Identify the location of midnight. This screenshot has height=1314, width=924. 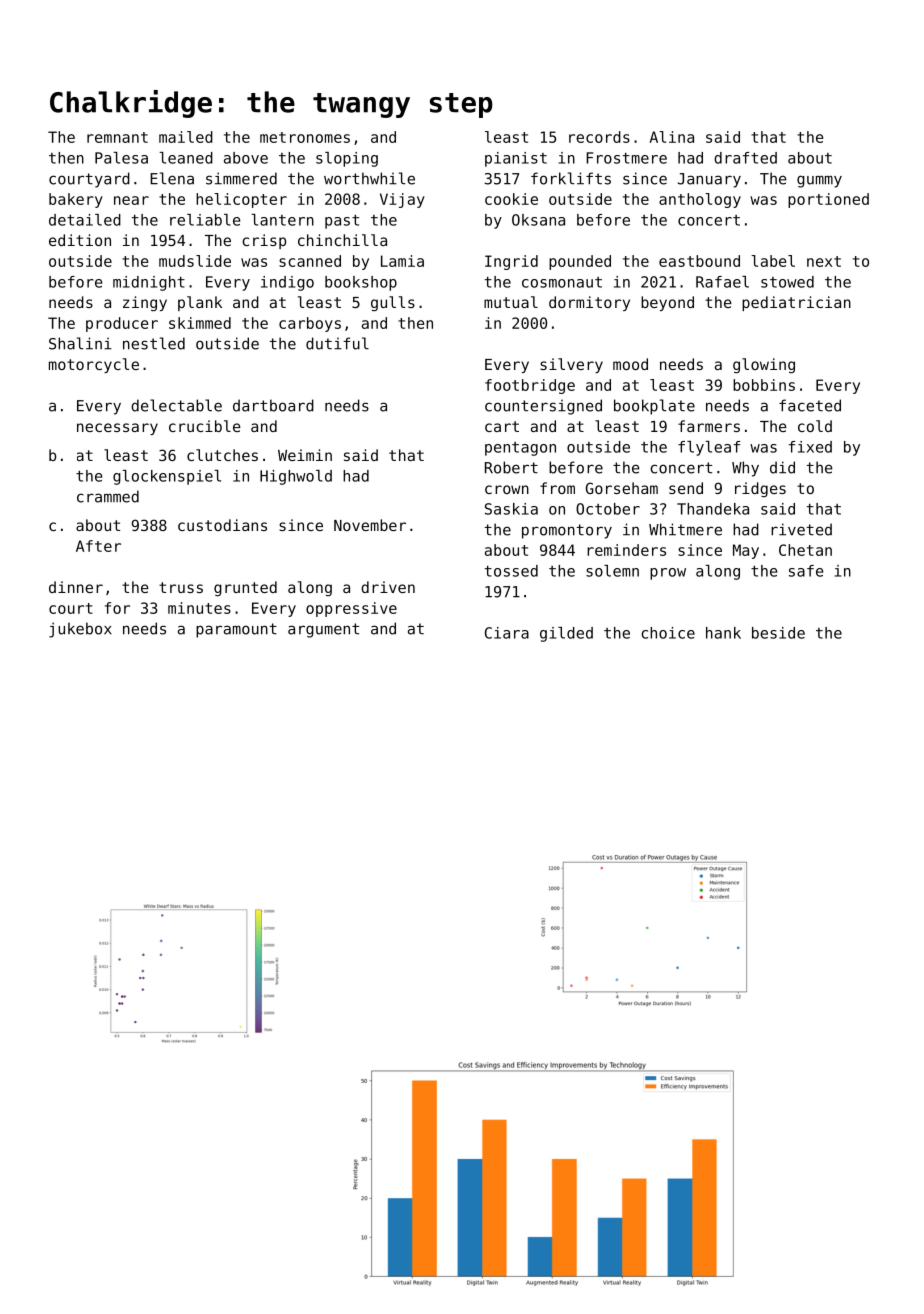
(149, 283).
